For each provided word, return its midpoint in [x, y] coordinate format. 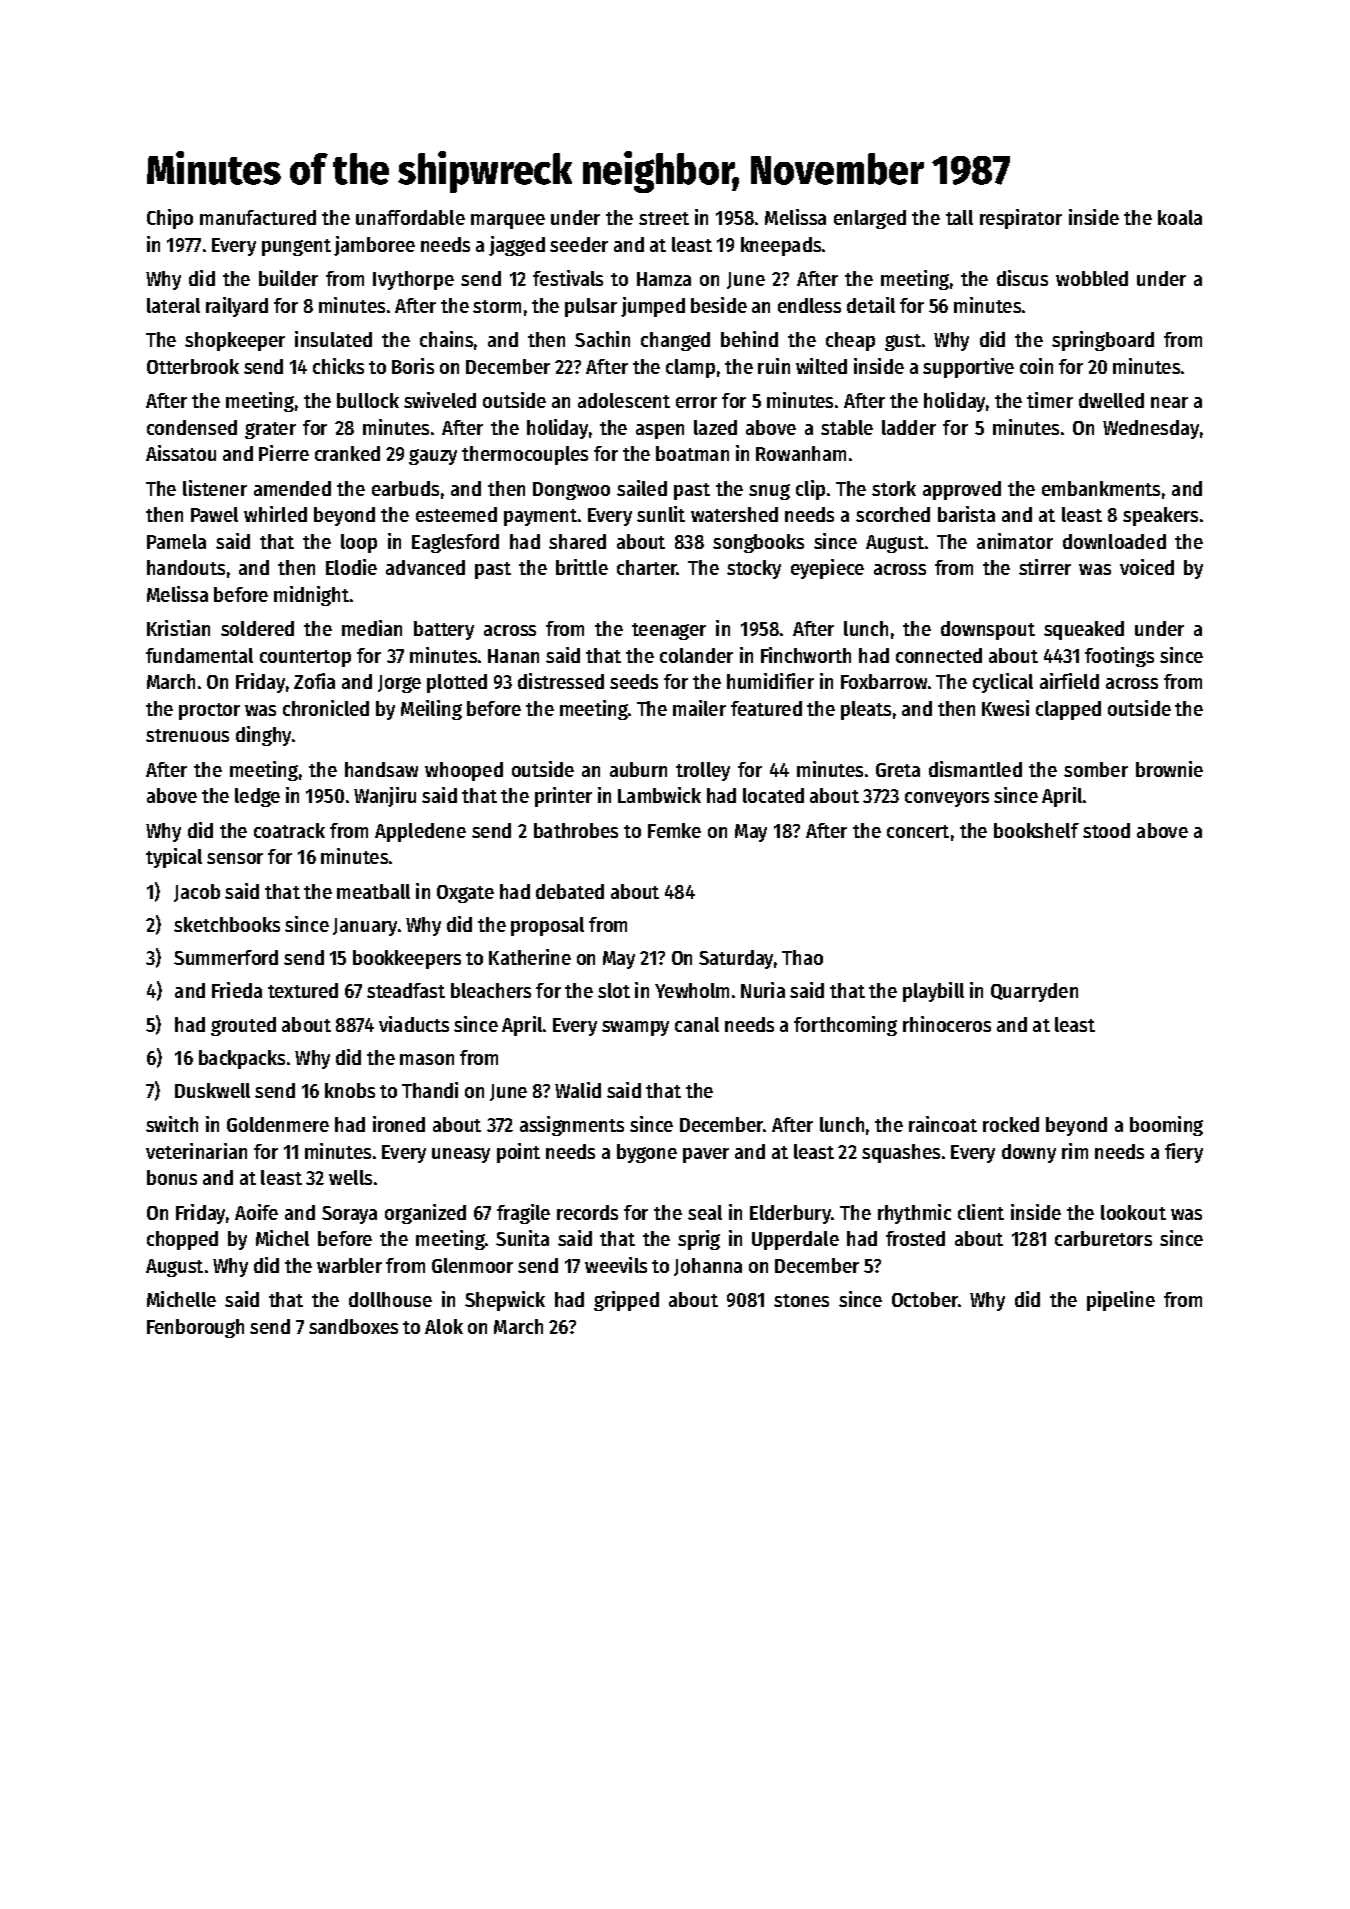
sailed [642, 488]
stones [801, 1300]
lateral [173, 305]
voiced [1147, 567]
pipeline [1121, 1301]
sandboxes [353, 1326]
